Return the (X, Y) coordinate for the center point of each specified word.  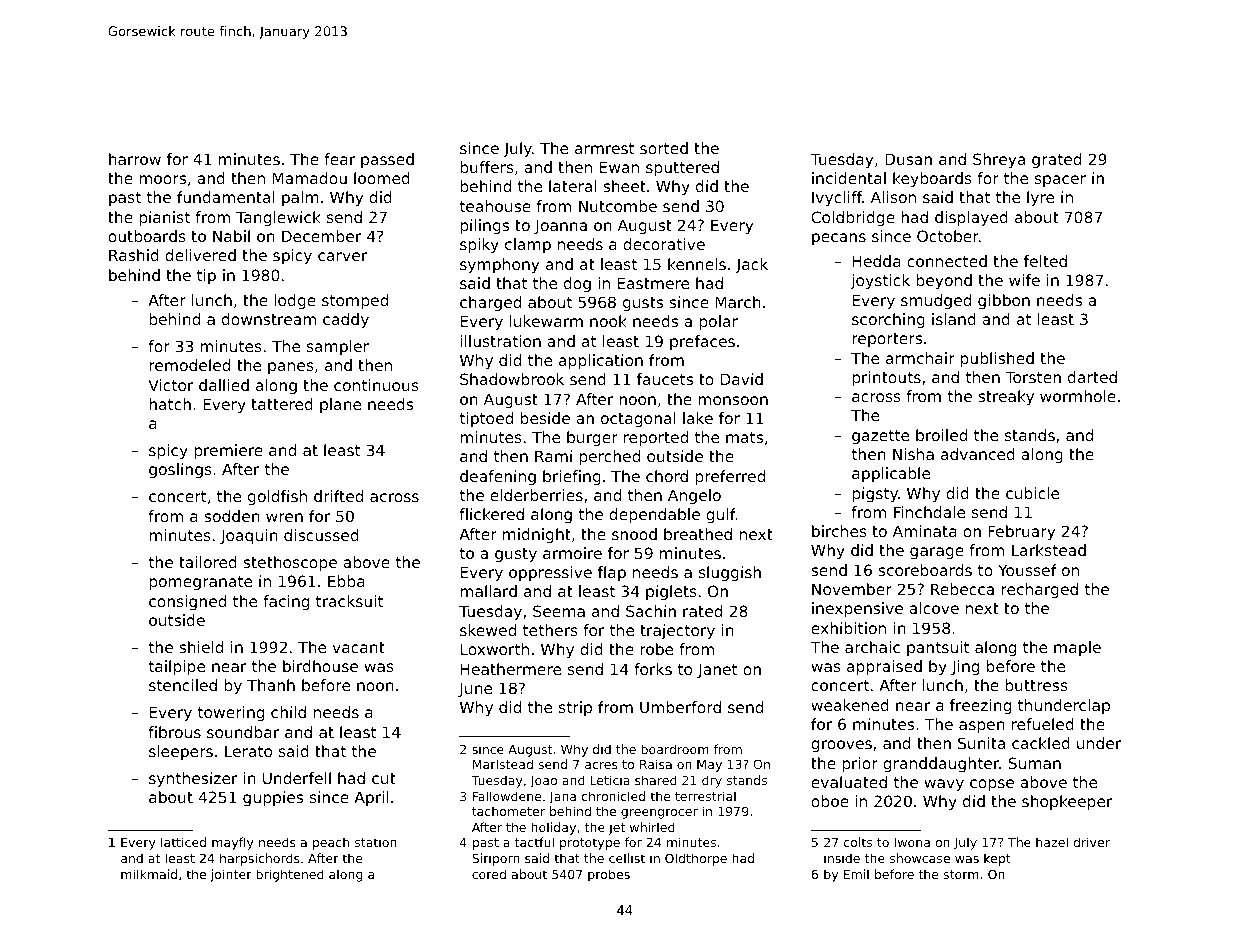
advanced (978, 454)
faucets (665, 379)
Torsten (1033, 377)
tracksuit (349, 601)
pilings (484, 226)
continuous (376, 385)
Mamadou (310, 178)
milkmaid (149, 874)
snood (634, 534)
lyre (1040, 198)
